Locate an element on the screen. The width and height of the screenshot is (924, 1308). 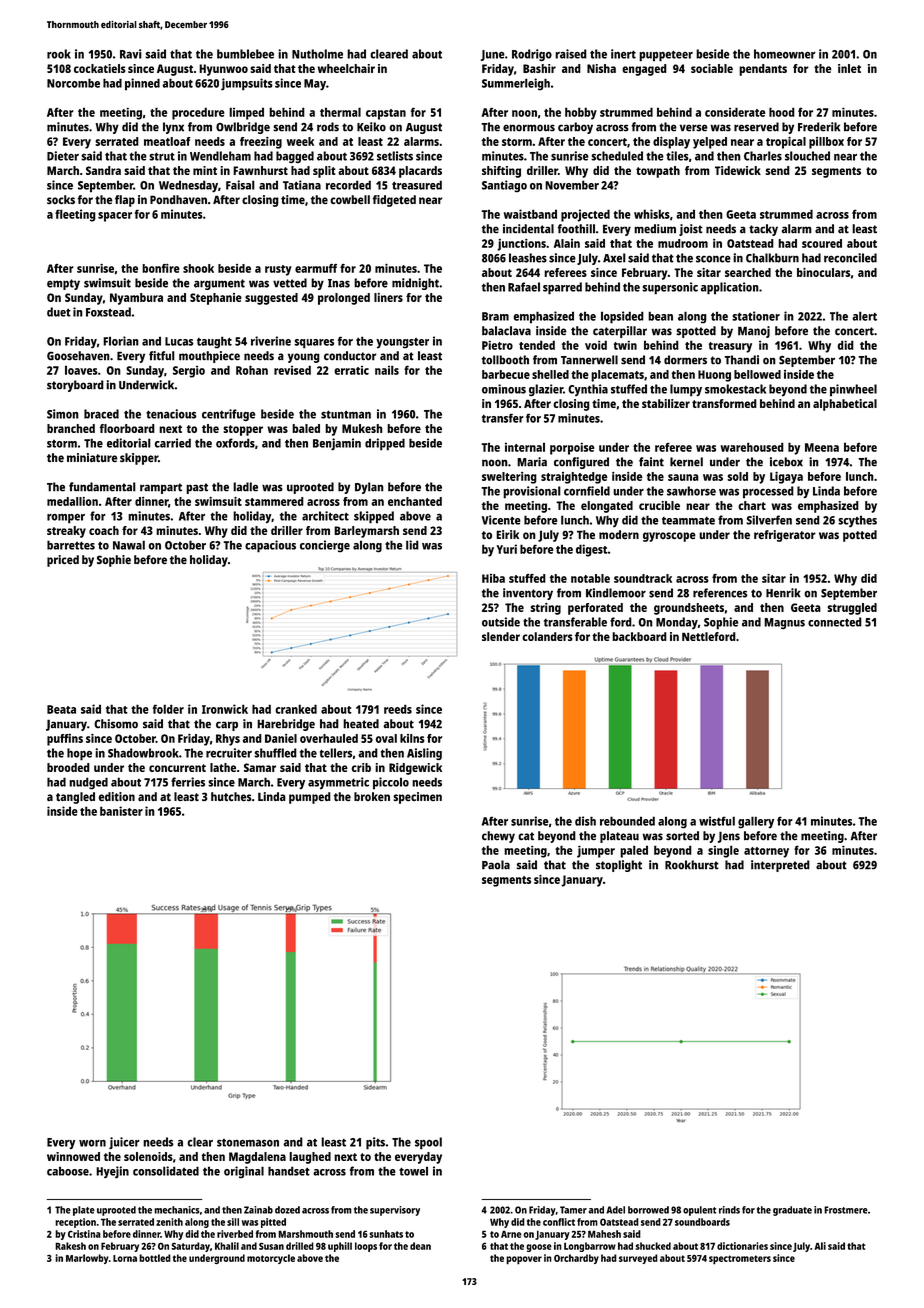
juicer is located at coordinates (124, 1143).
